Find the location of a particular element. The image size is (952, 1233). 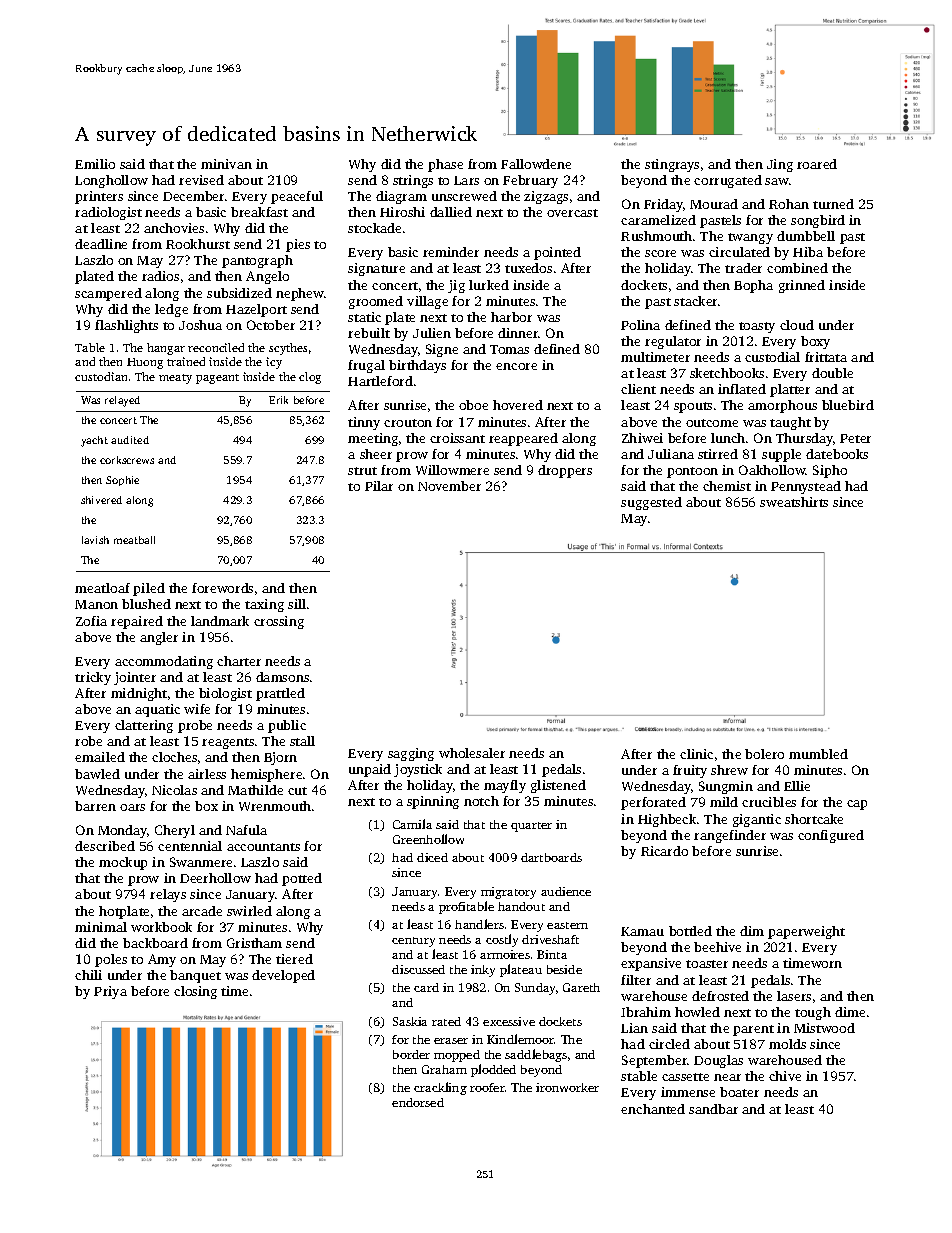

Mistwood is located at coordinates (824, 1028).
